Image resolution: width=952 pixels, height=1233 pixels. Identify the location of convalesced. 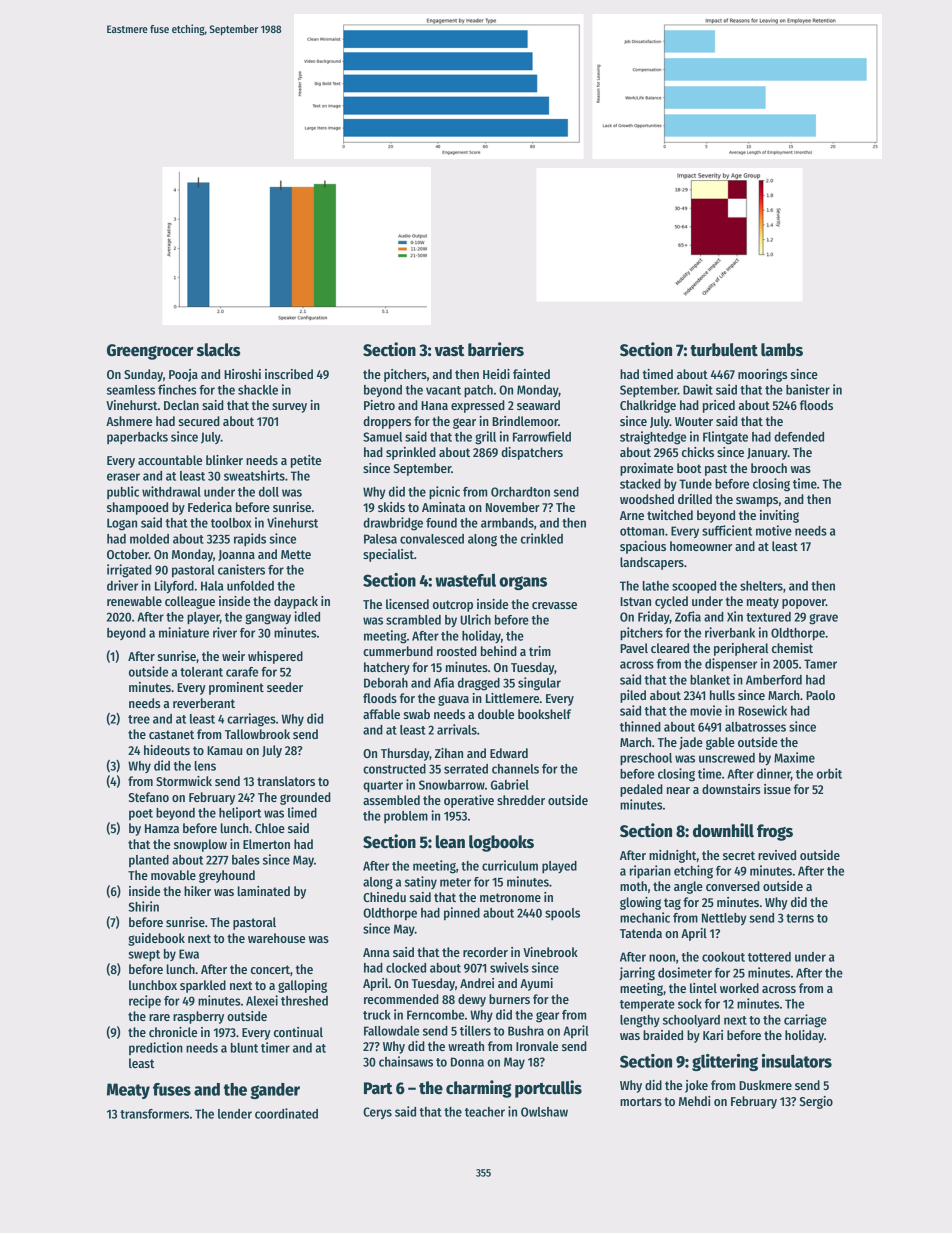
(432, 539).
